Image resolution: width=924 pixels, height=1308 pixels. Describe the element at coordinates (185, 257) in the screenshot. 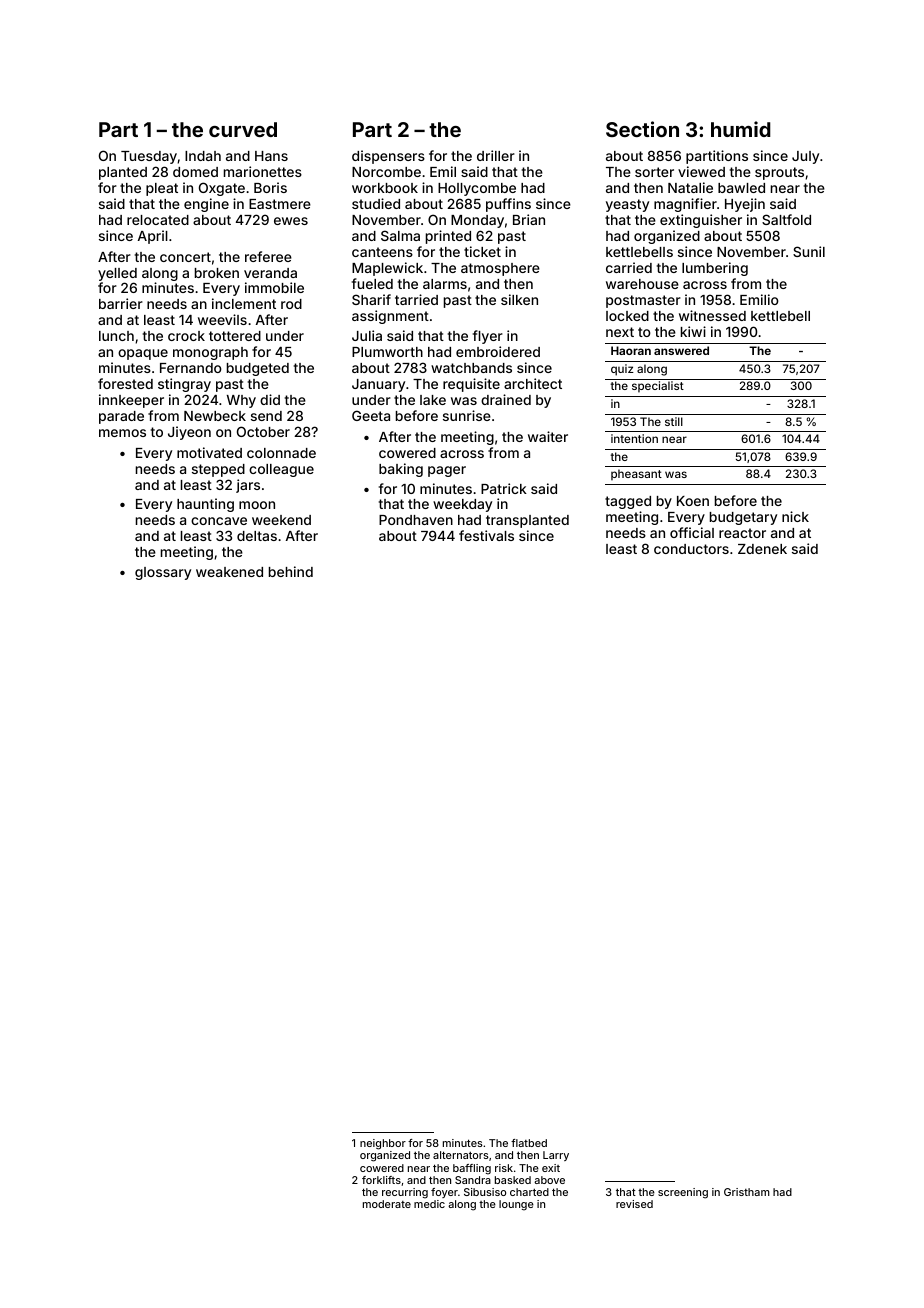

I see `concert` at that location.
